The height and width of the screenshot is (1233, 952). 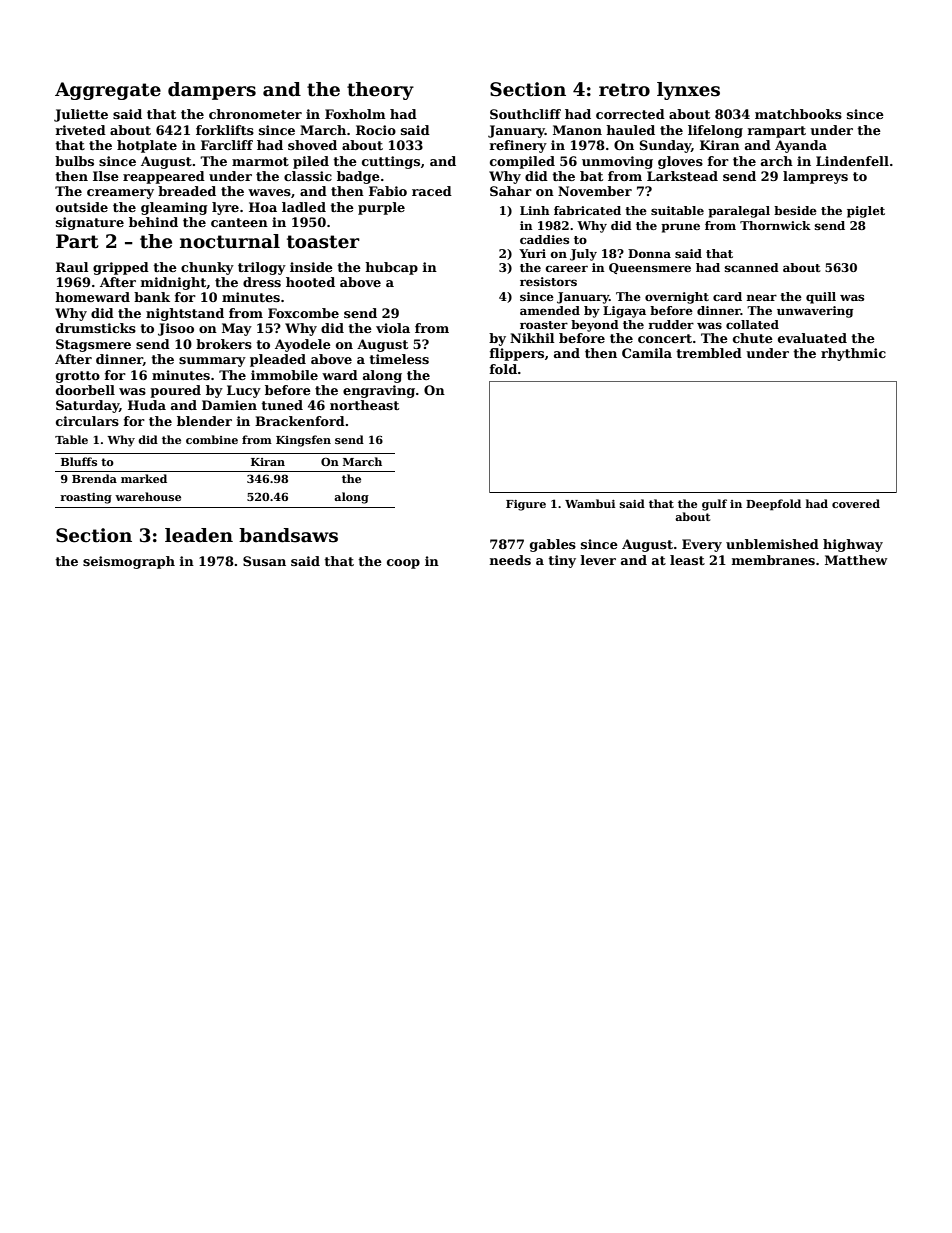 What do you see at coordinates (624, 90) in the screenshot?
I see `retro` at bounding box center [624, 90].
